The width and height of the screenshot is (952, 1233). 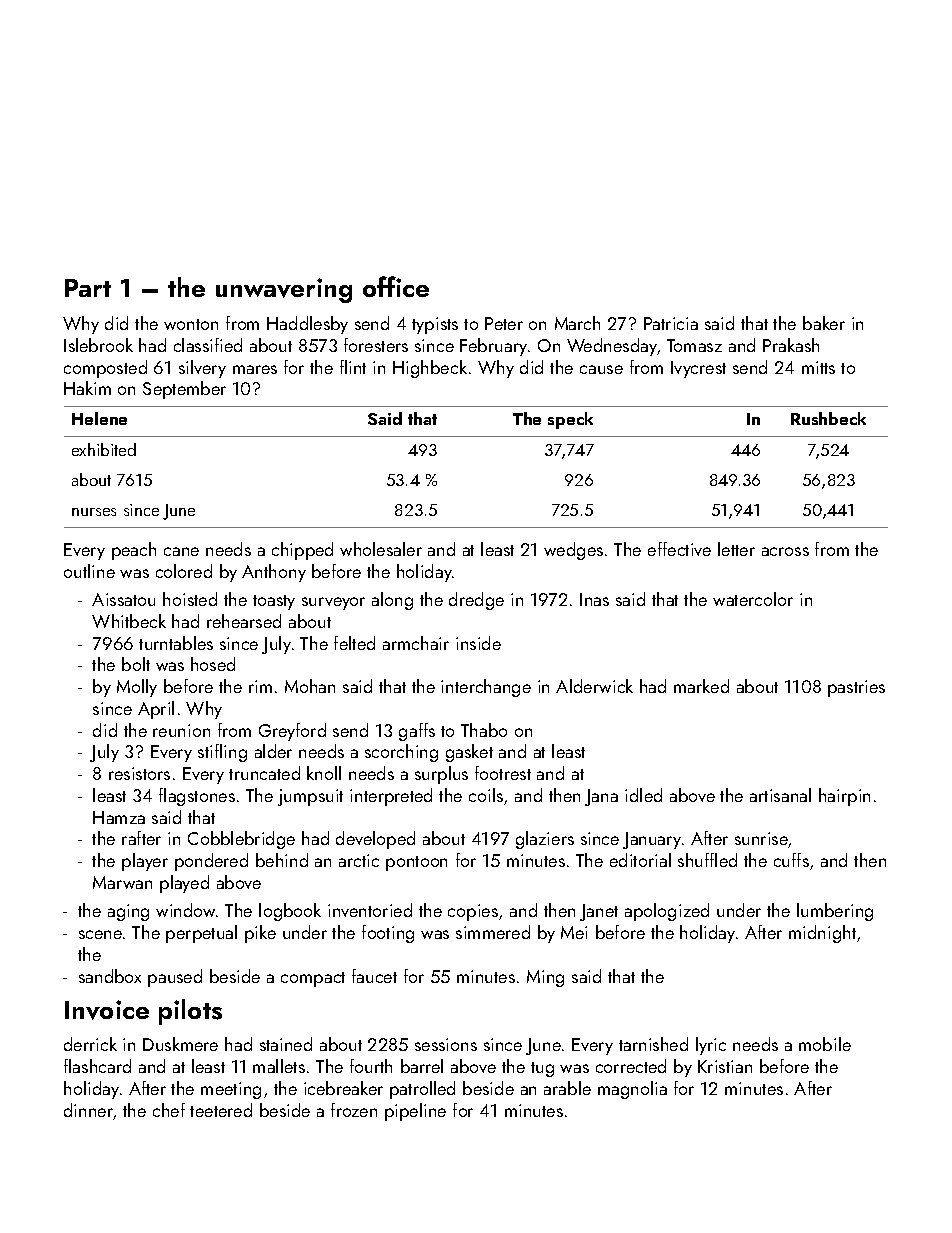 I want to click on Molly, so click(x=137, y=688).
